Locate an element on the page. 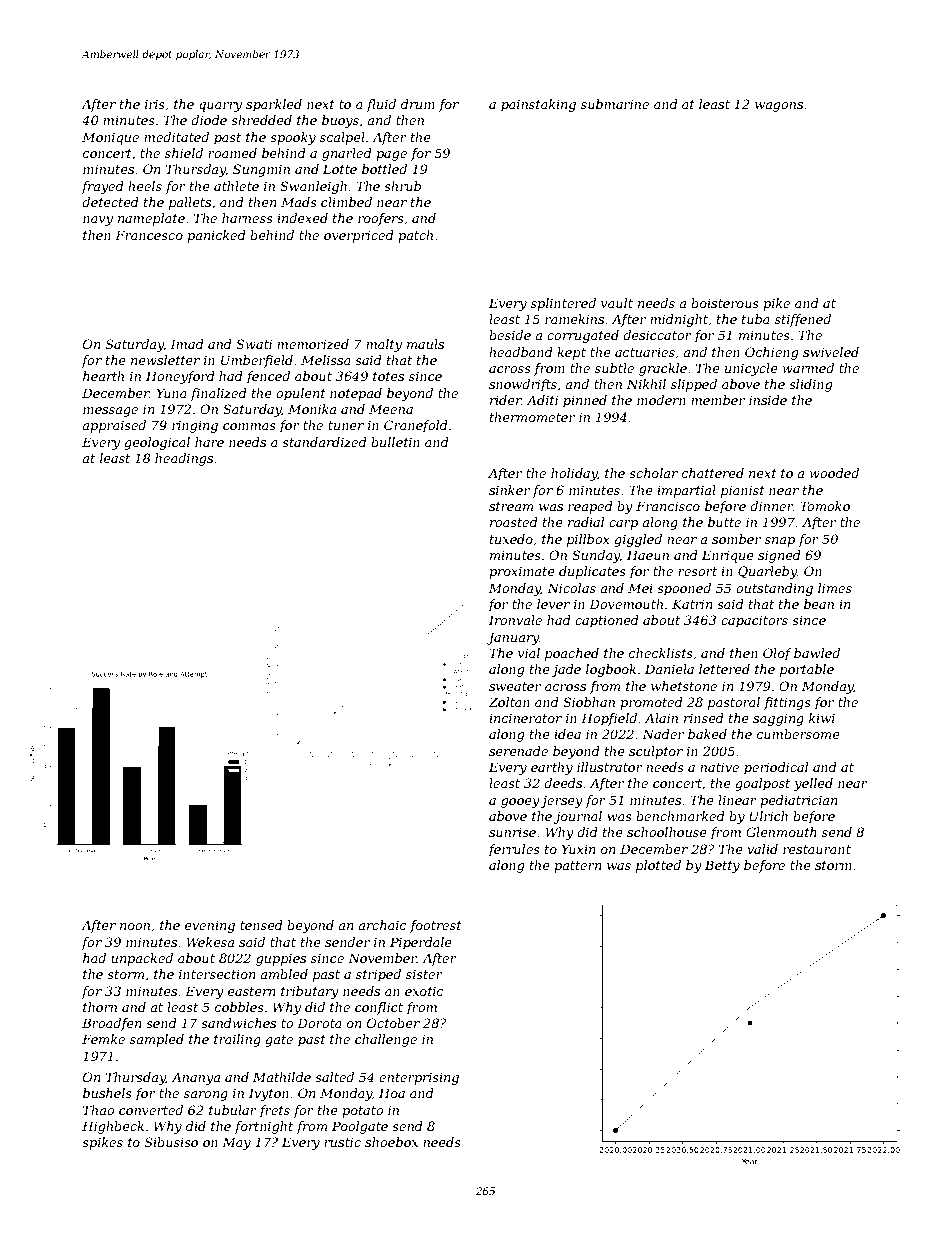 This page has width=952, height=1233. Femke is located at coordinates (103, 1039).
